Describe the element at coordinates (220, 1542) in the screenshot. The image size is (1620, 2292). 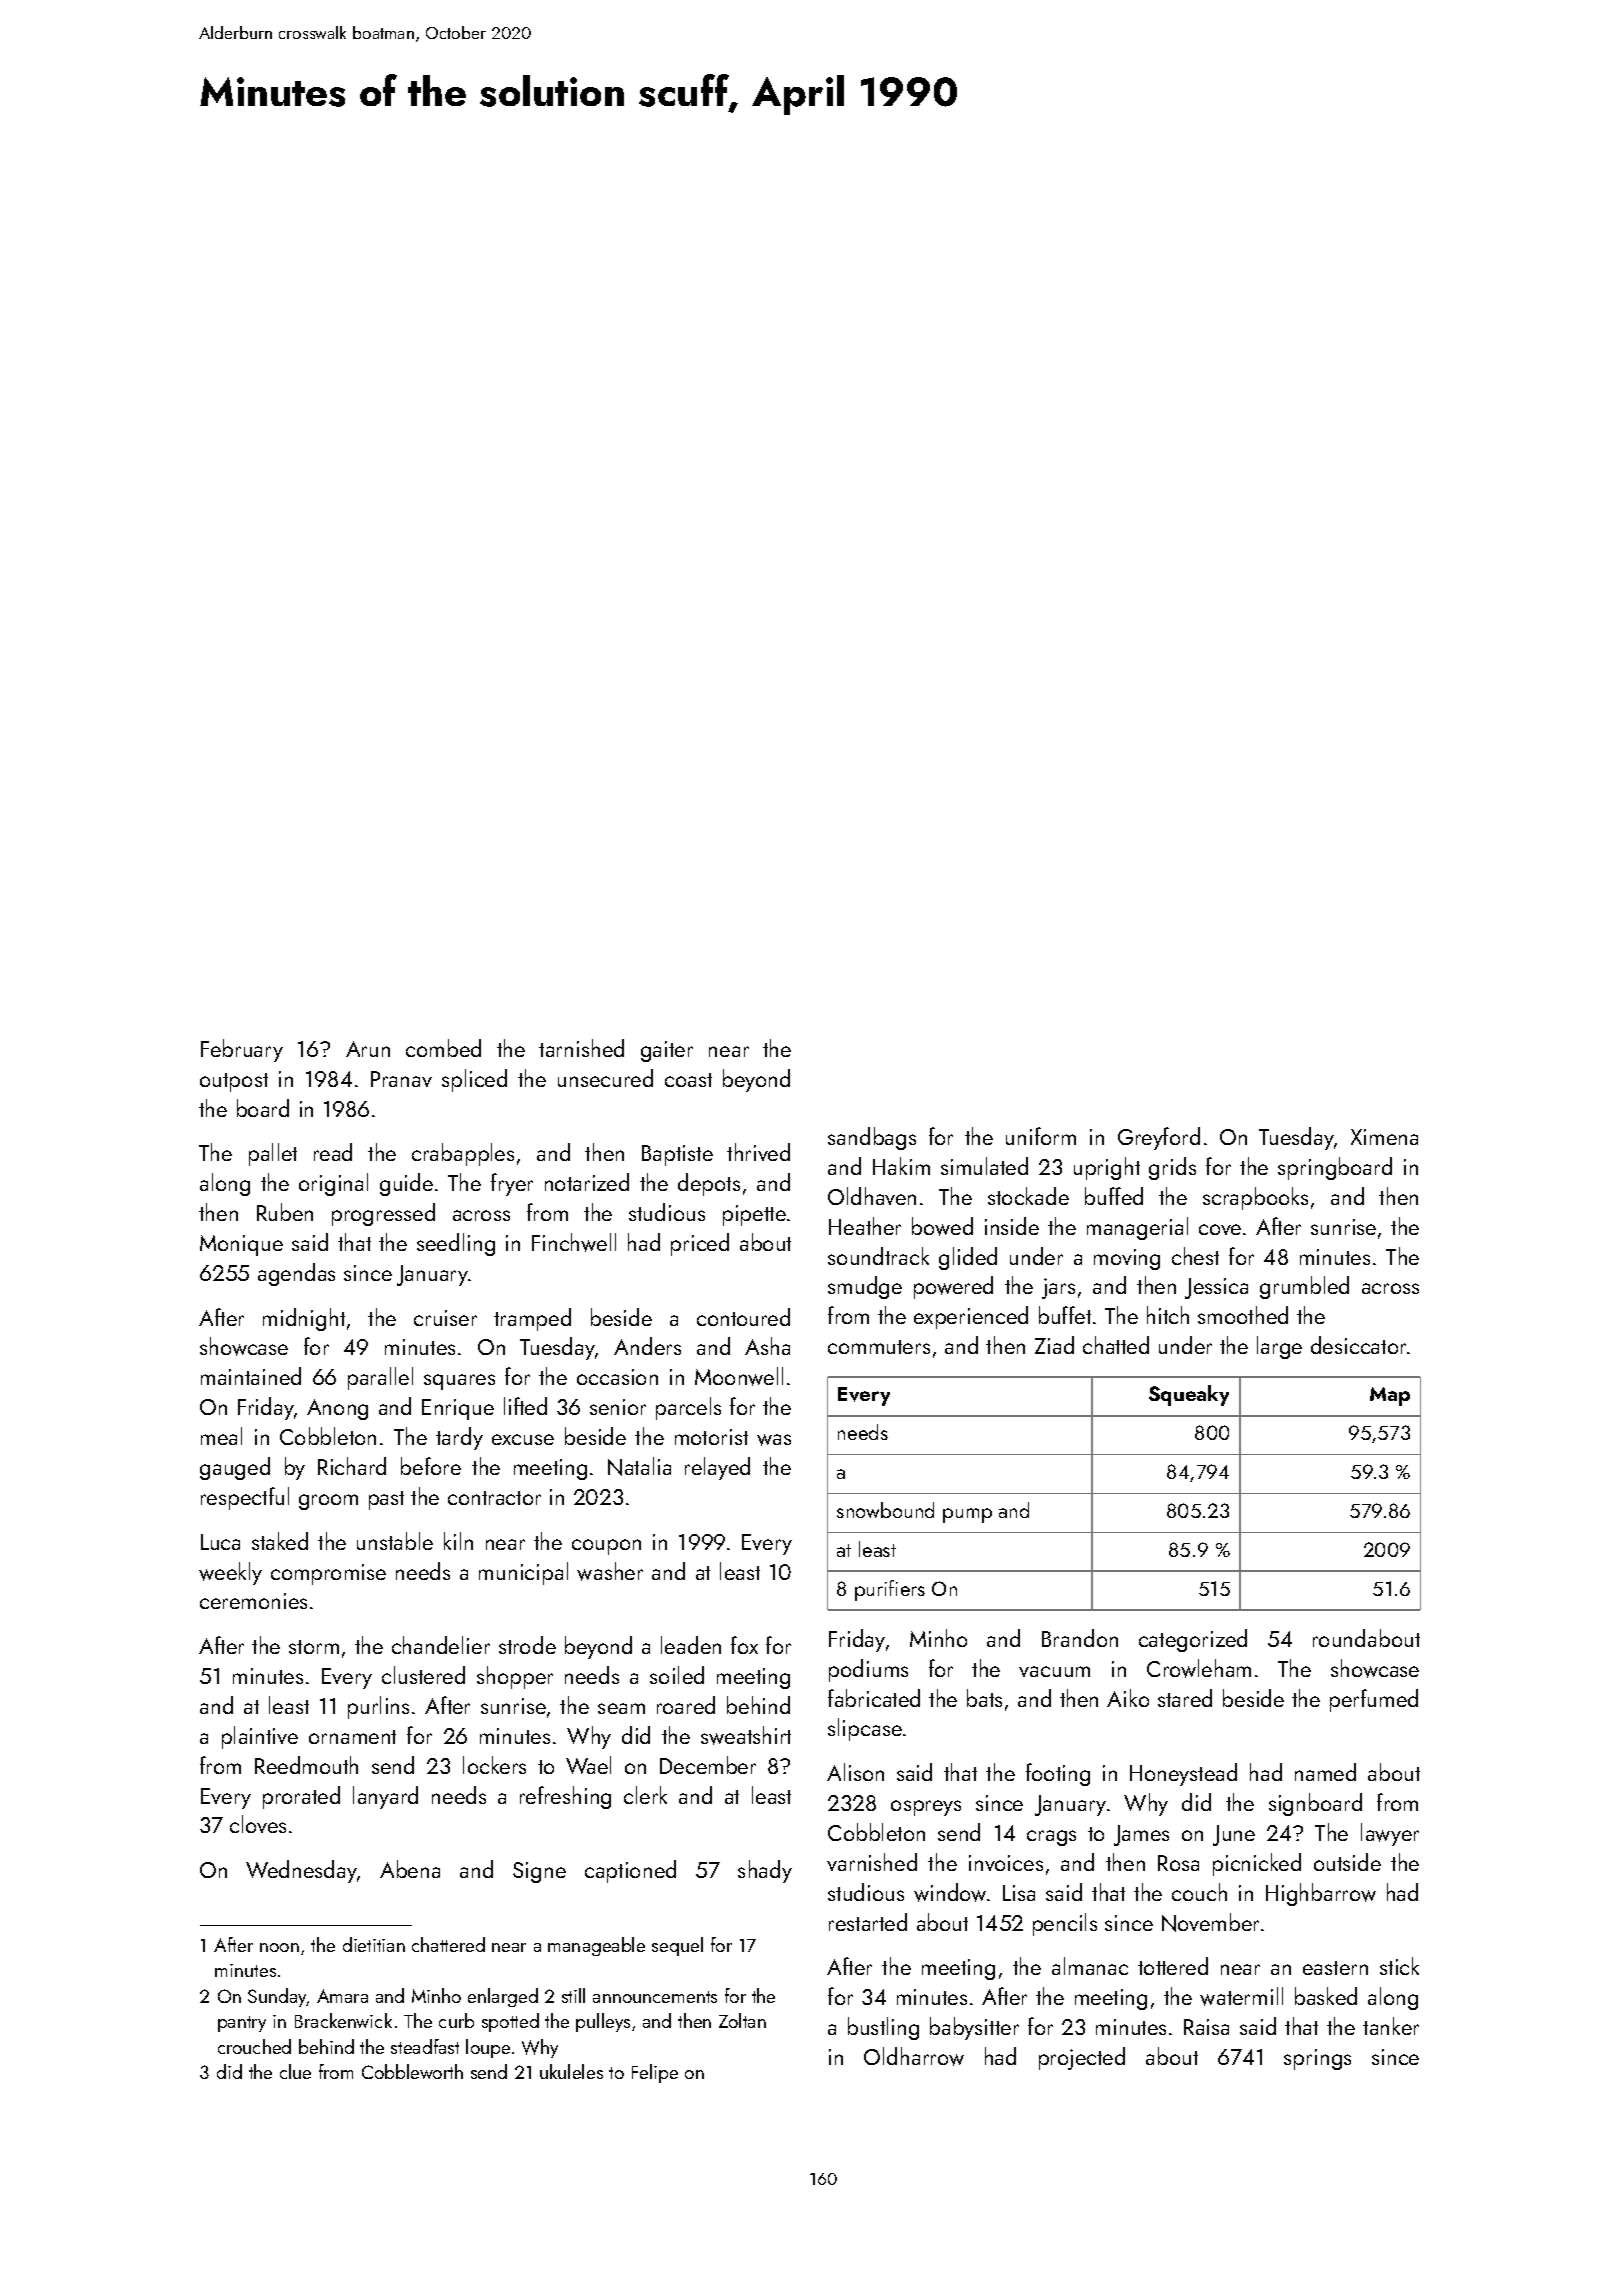
I see `Luca` at that location.
